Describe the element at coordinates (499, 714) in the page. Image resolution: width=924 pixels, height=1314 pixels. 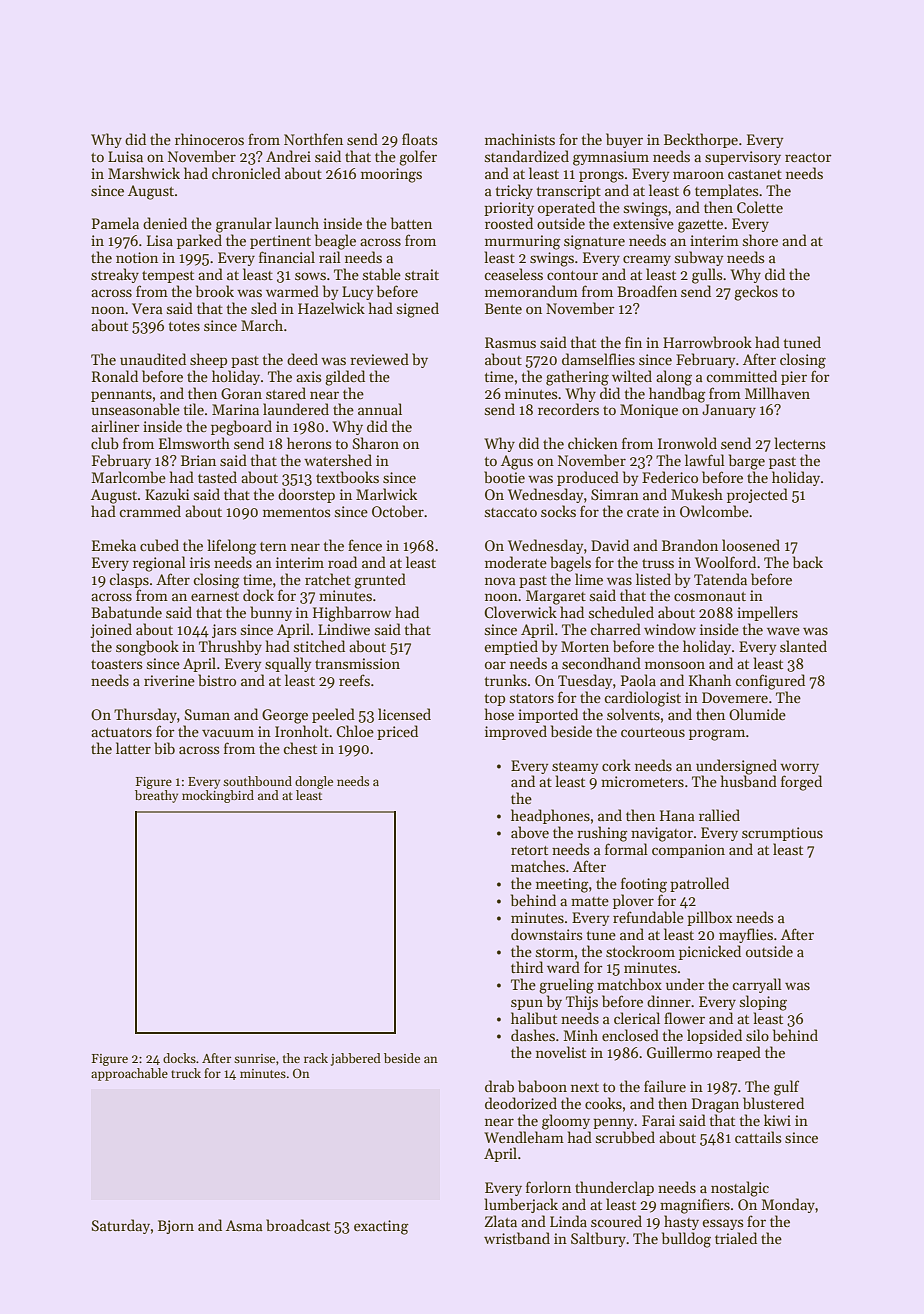
I see `hose` at that location.
